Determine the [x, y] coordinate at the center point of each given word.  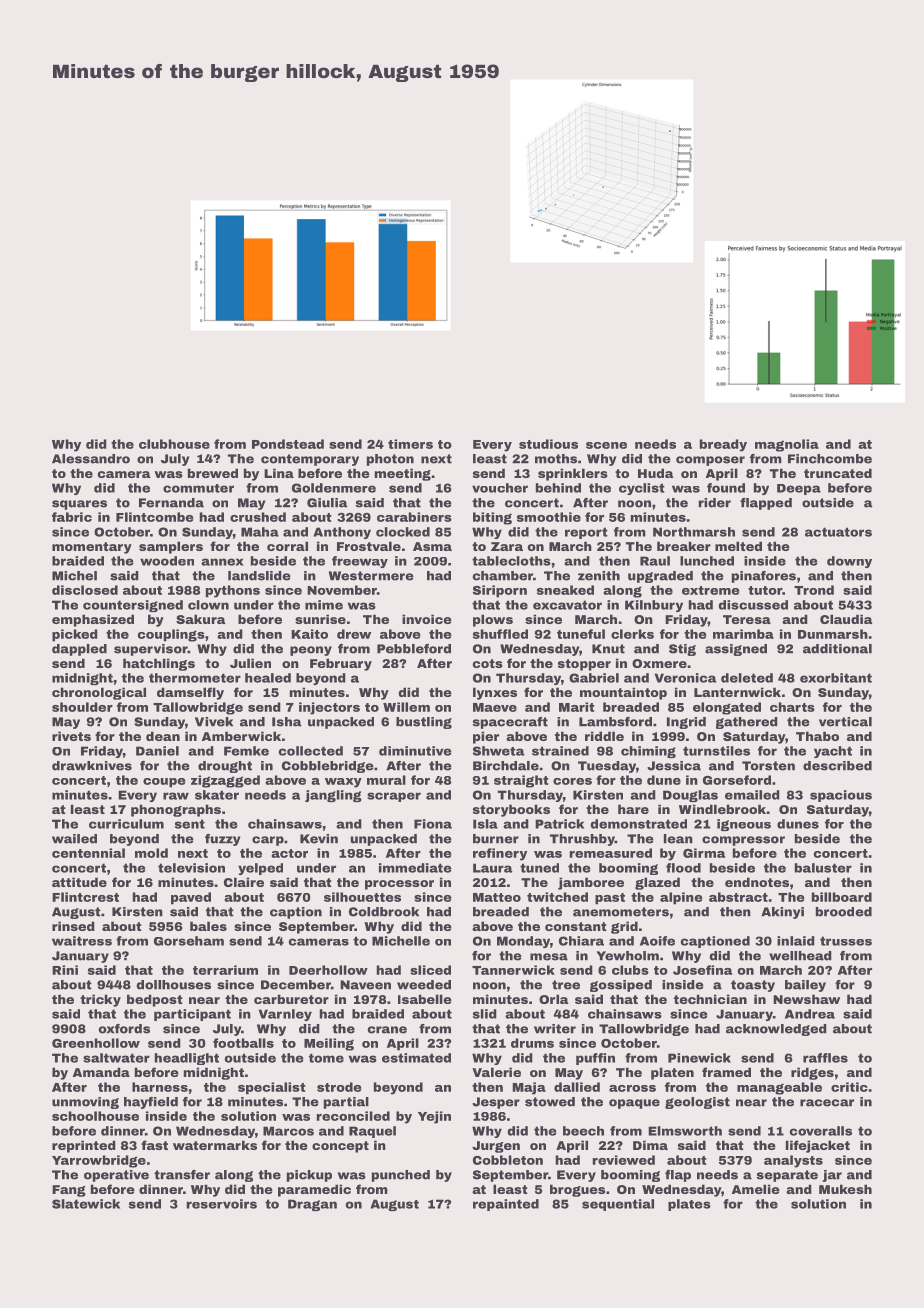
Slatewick [86, 1204]
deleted [747, 678]
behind [558, 488]
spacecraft [510, 723]
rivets [71, 736]
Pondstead [288, 444]
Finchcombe [830, 459]
